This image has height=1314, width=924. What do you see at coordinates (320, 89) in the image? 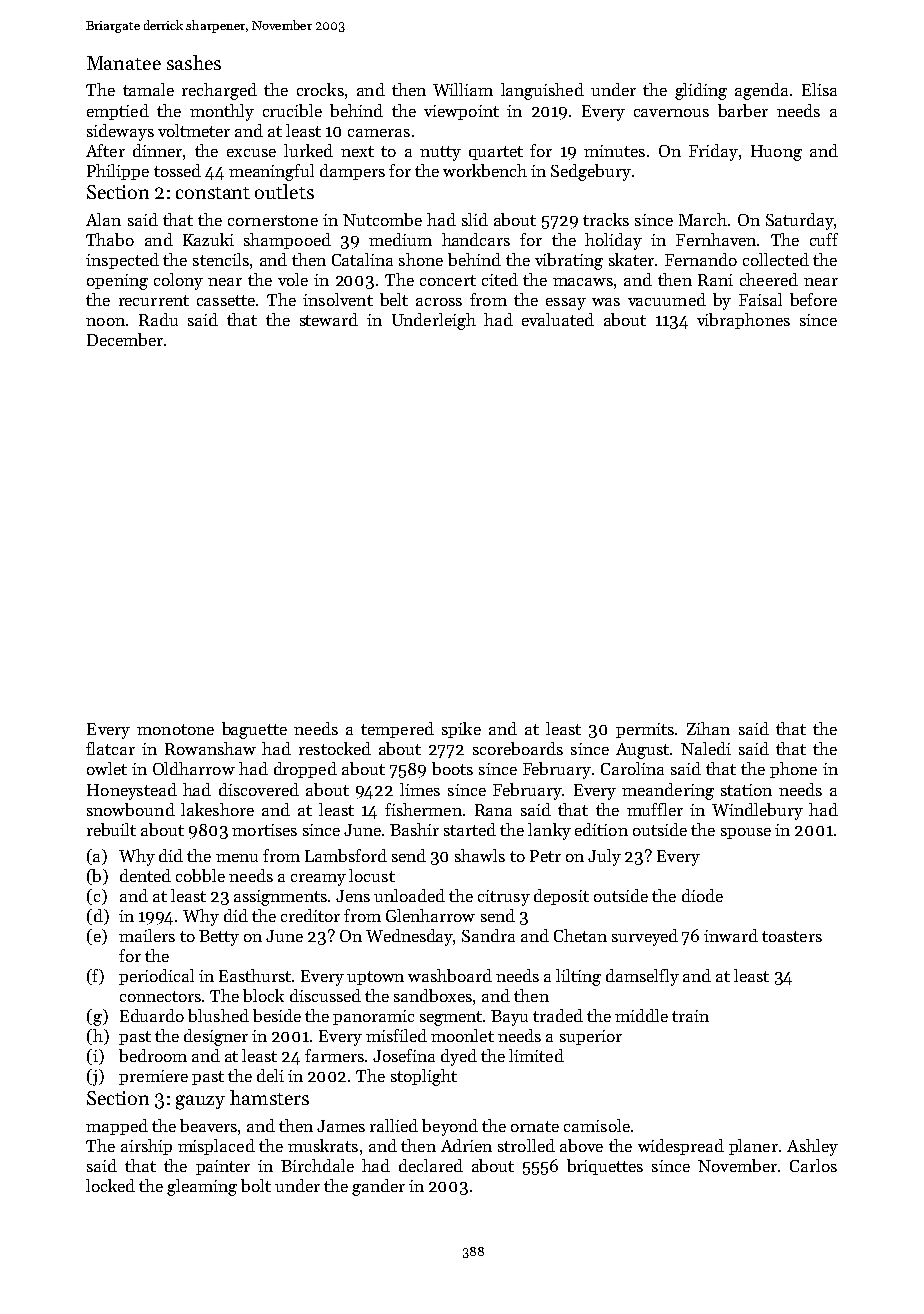
I see `crocks` at bounding box center [320, 89].
